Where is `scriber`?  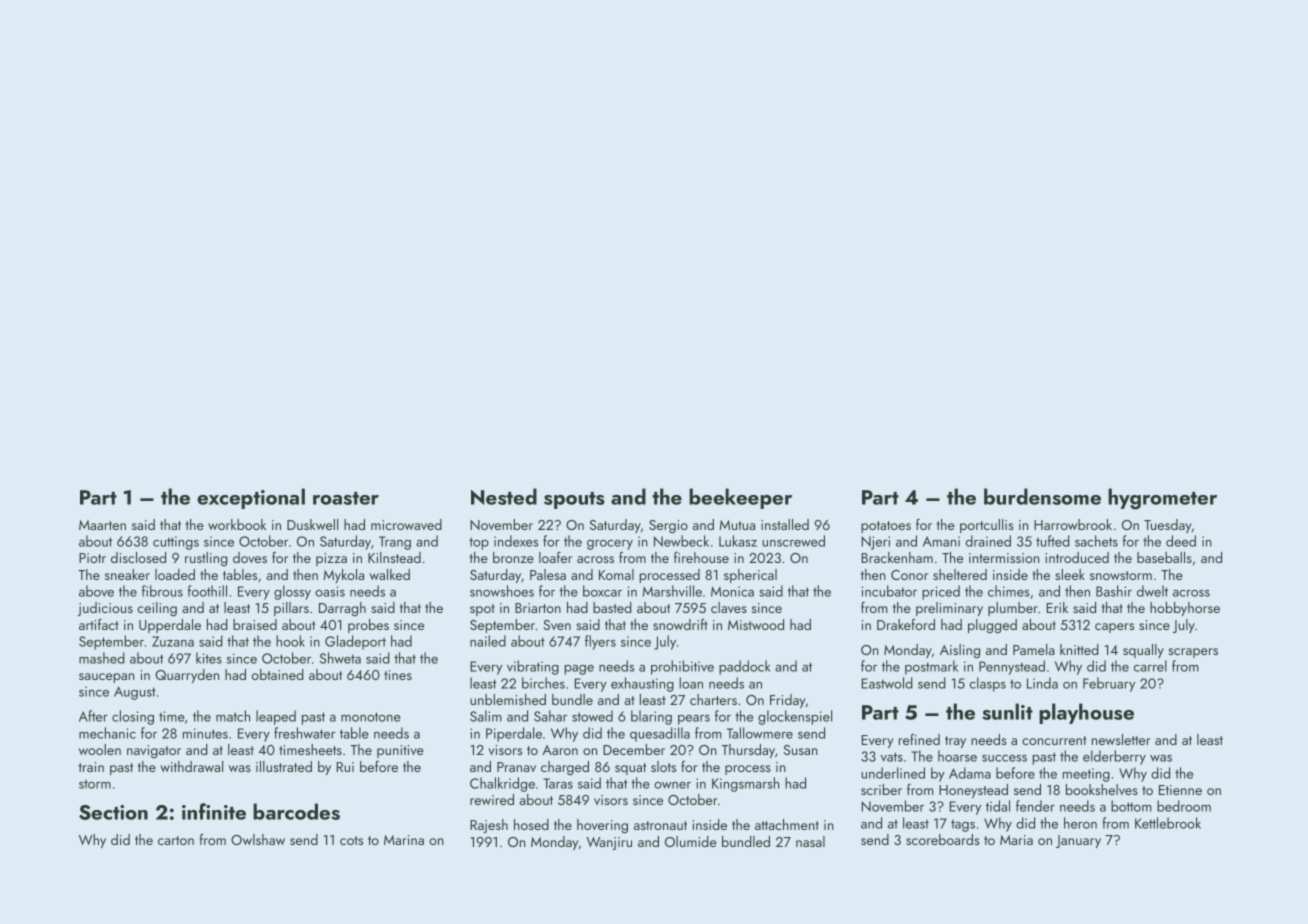
scriber is located at coordinates (881, 789).
